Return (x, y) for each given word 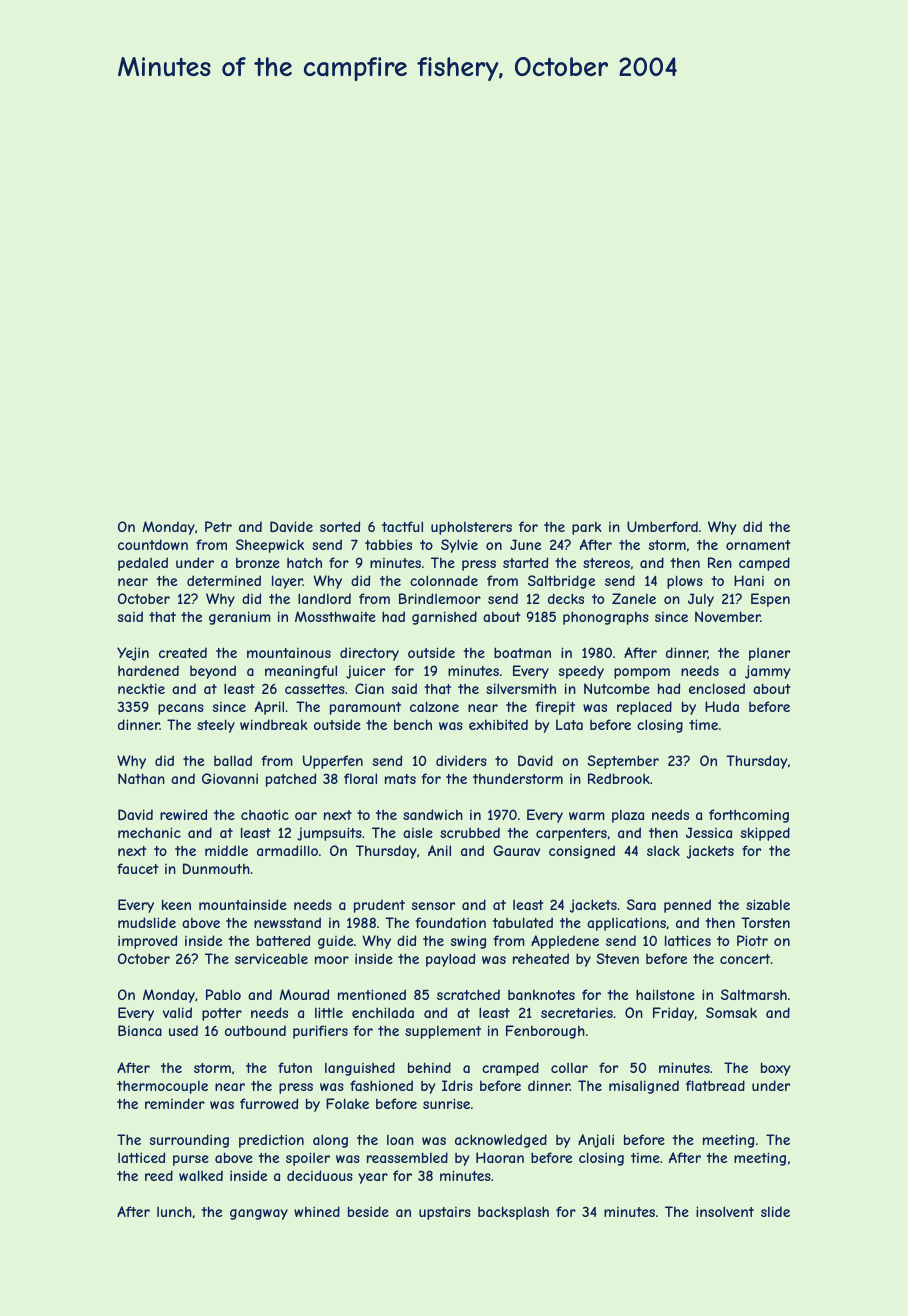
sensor (433, 906)
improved (147, 942)
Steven (617, 958)
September (623, 762)
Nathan (141, 778)
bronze (258, 562)
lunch (174, 1212)
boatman (522, 652)
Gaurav (516, 850)
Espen (770, 600)
